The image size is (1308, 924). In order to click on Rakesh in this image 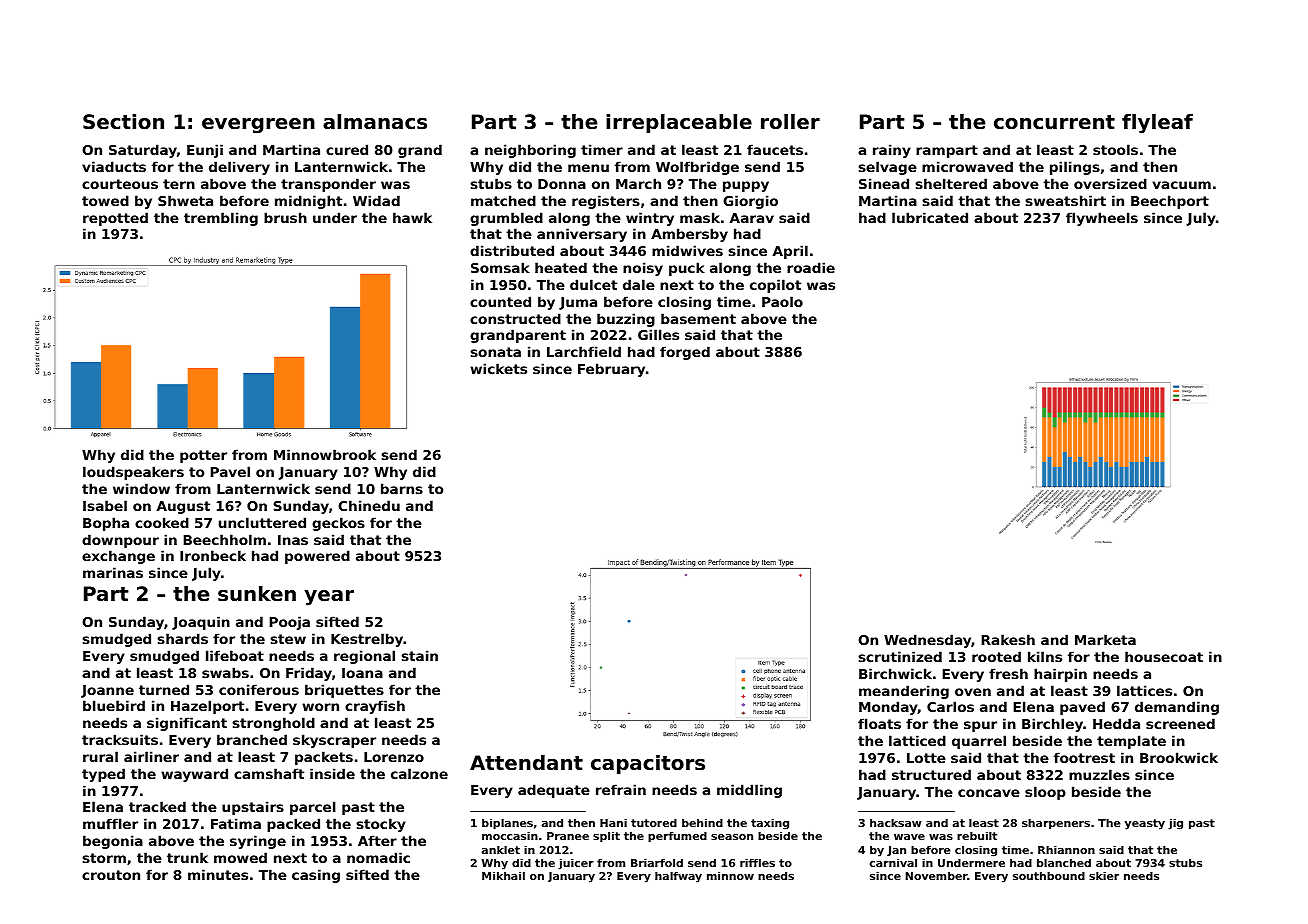, I will do `click(1008, 639)`.
